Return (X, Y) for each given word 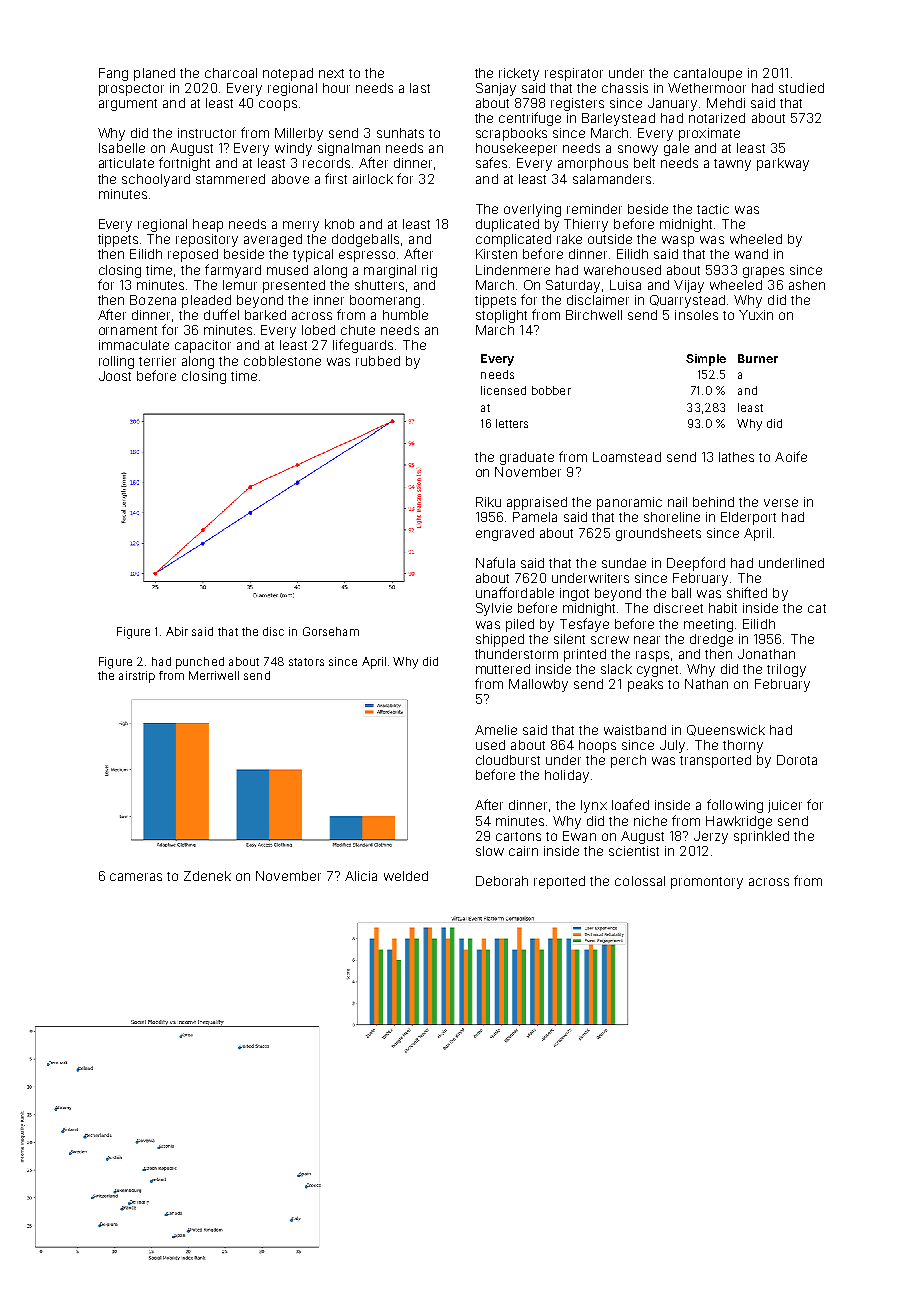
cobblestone (282, 361)
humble (405, 315)
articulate (126, 163)
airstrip (137, 677)
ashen (807, 285)
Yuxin (756, 315)
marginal (390, 271)
